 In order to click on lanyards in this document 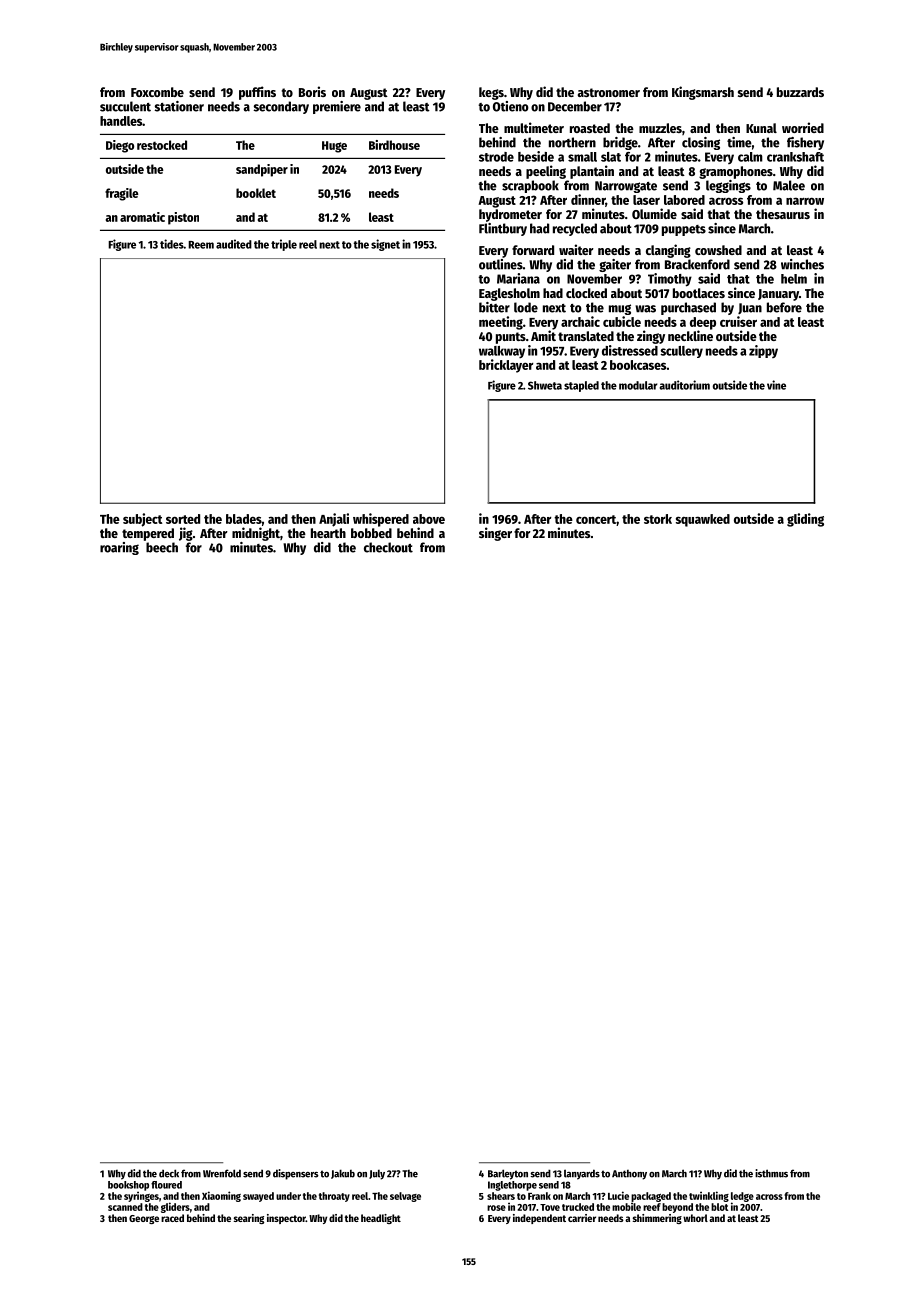, I will do `click(582, 1174)`.
